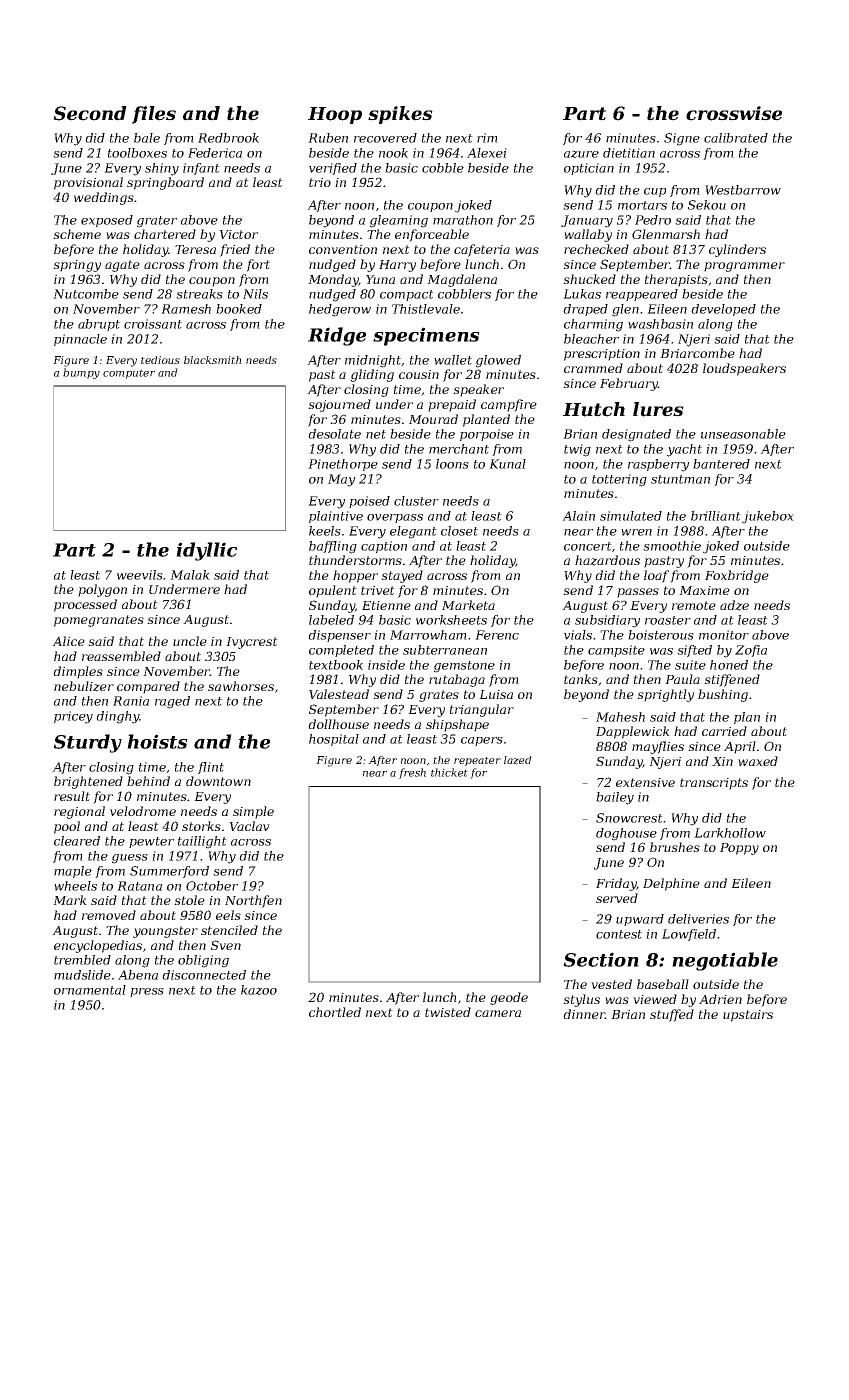 This screenshot has width=849, height=1400. I want to click on bumpy, so click(81, 373).
